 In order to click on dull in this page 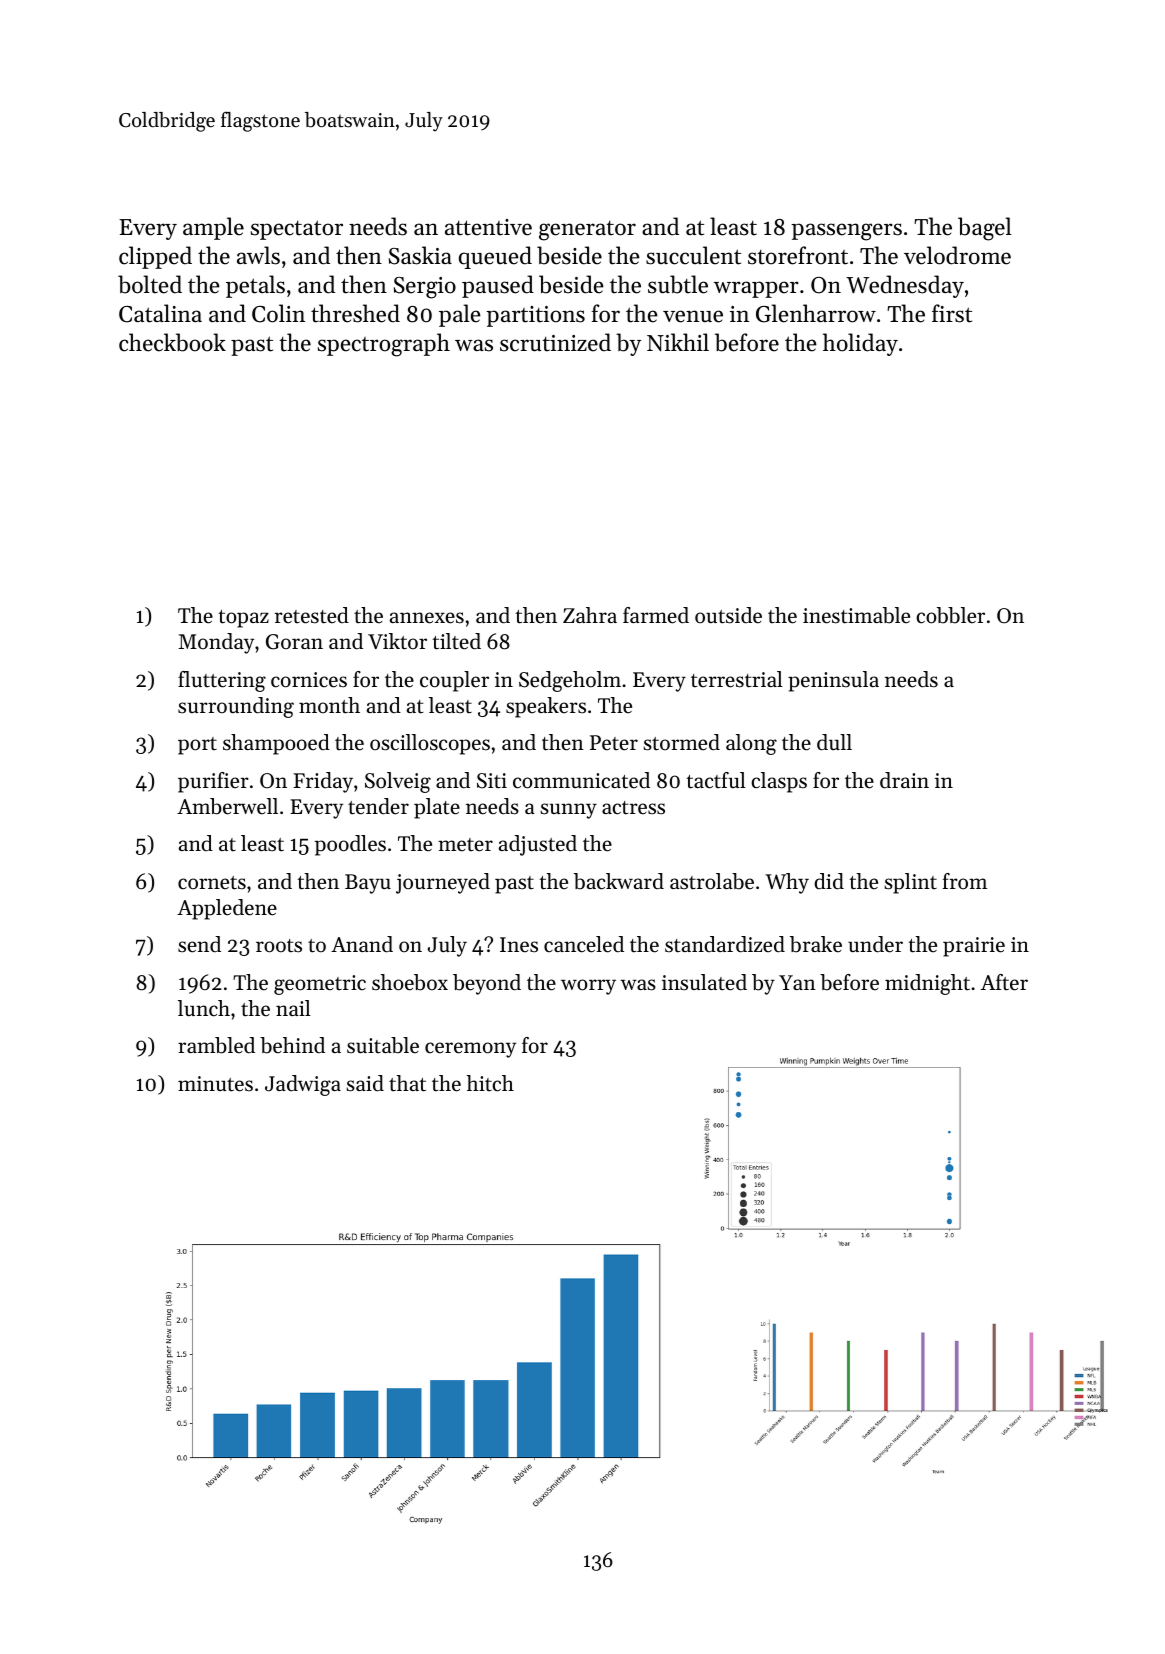, I will do `click(834, 742)`.
